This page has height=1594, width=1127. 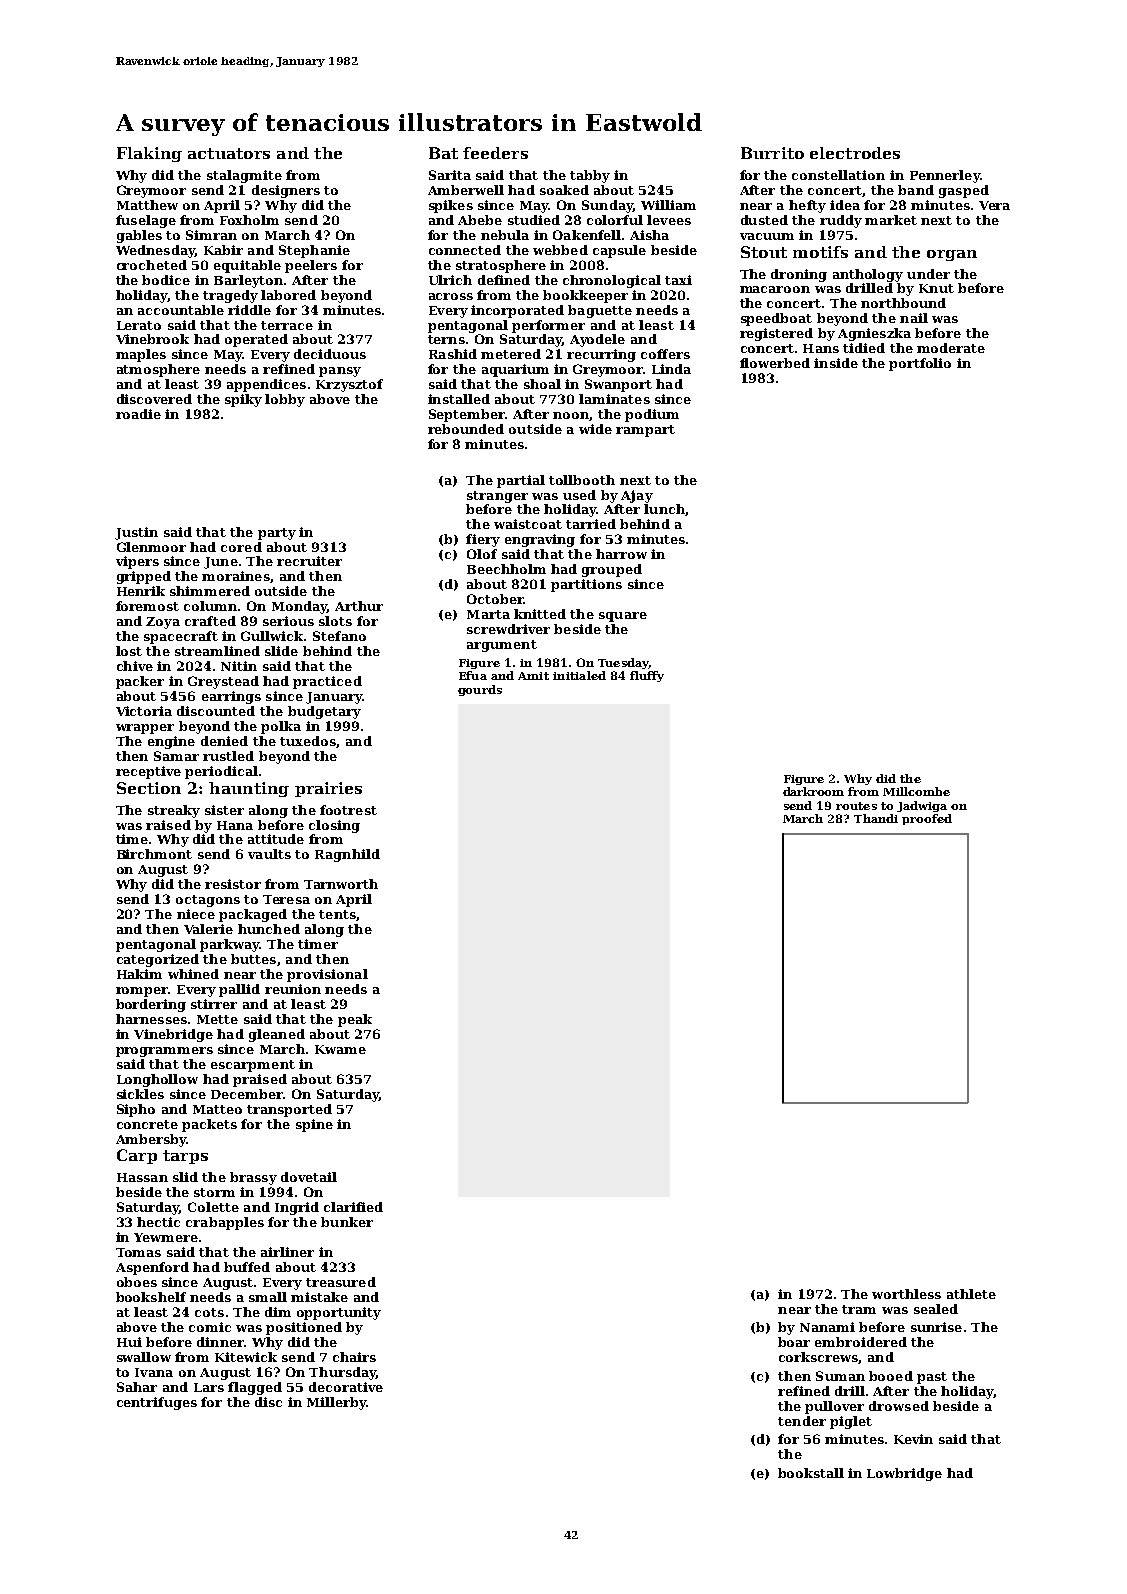 What do you see at coordinates (855, 153) in the page?
I see `electrodes` at bounding box center [855, 153].
